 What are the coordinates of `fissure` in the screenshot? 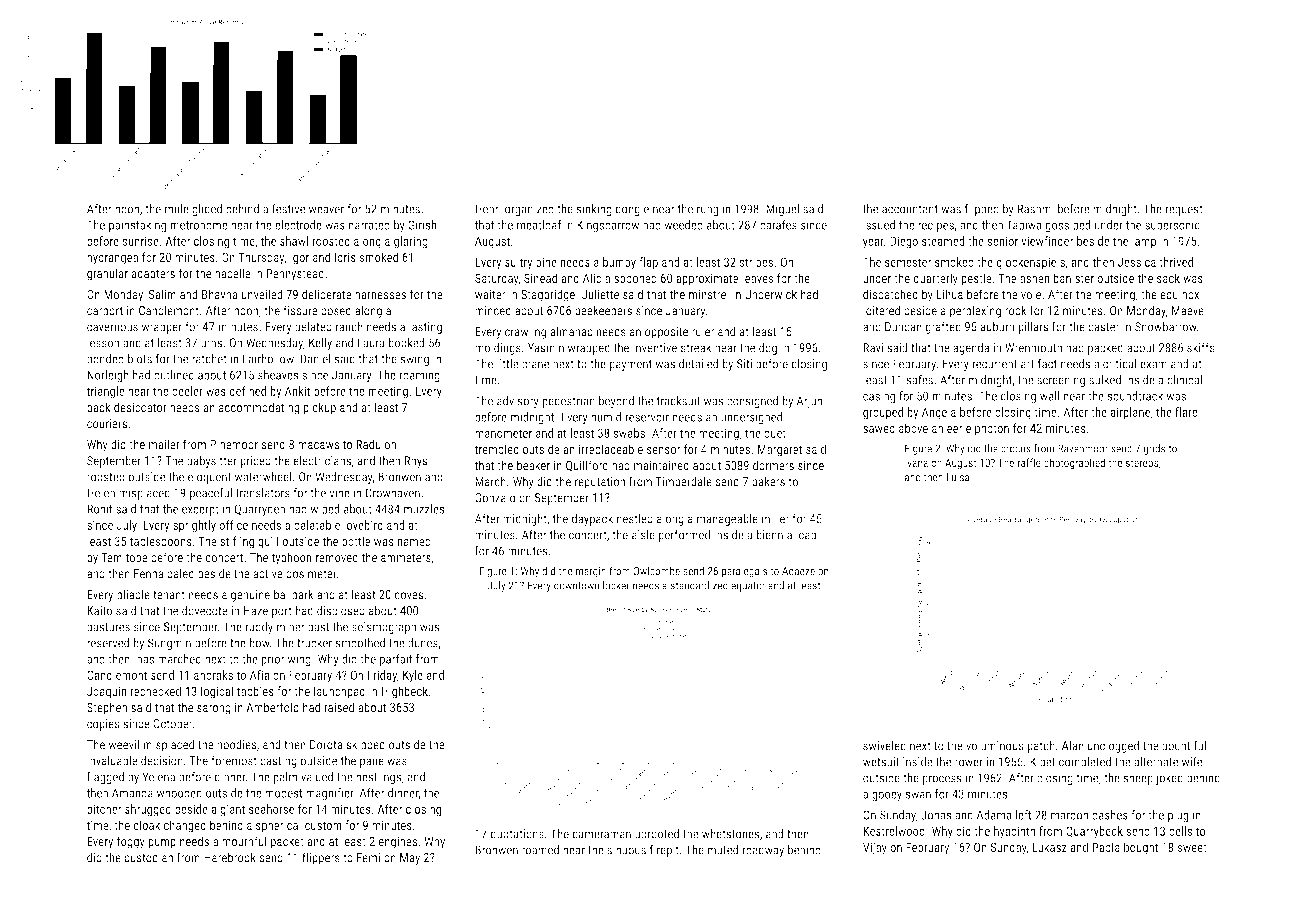 It's located at (300, 310).
